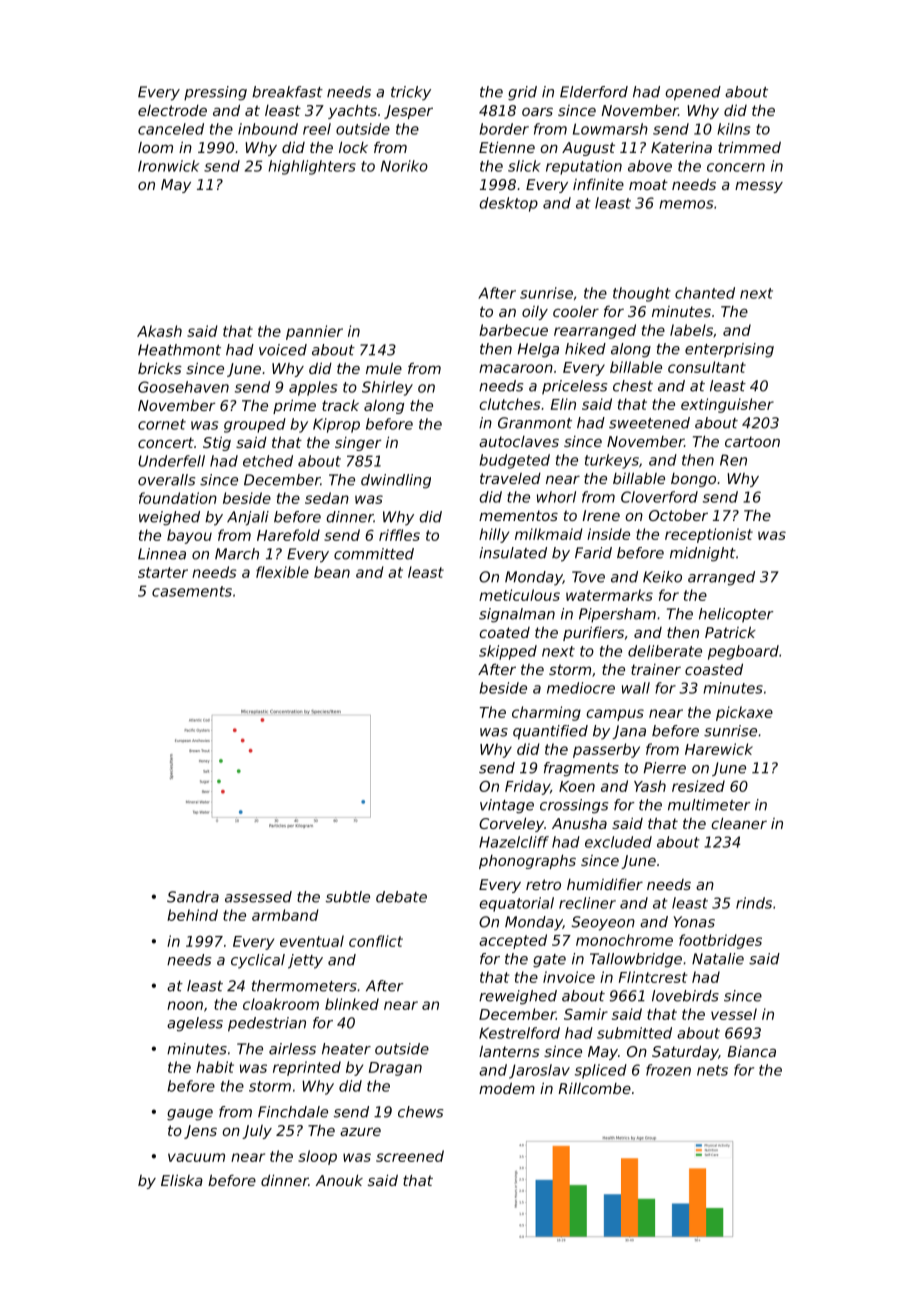 Image resolution: width=924 pixels, height=1314 pixels. I want to click on screened, so click(410, 1156).
